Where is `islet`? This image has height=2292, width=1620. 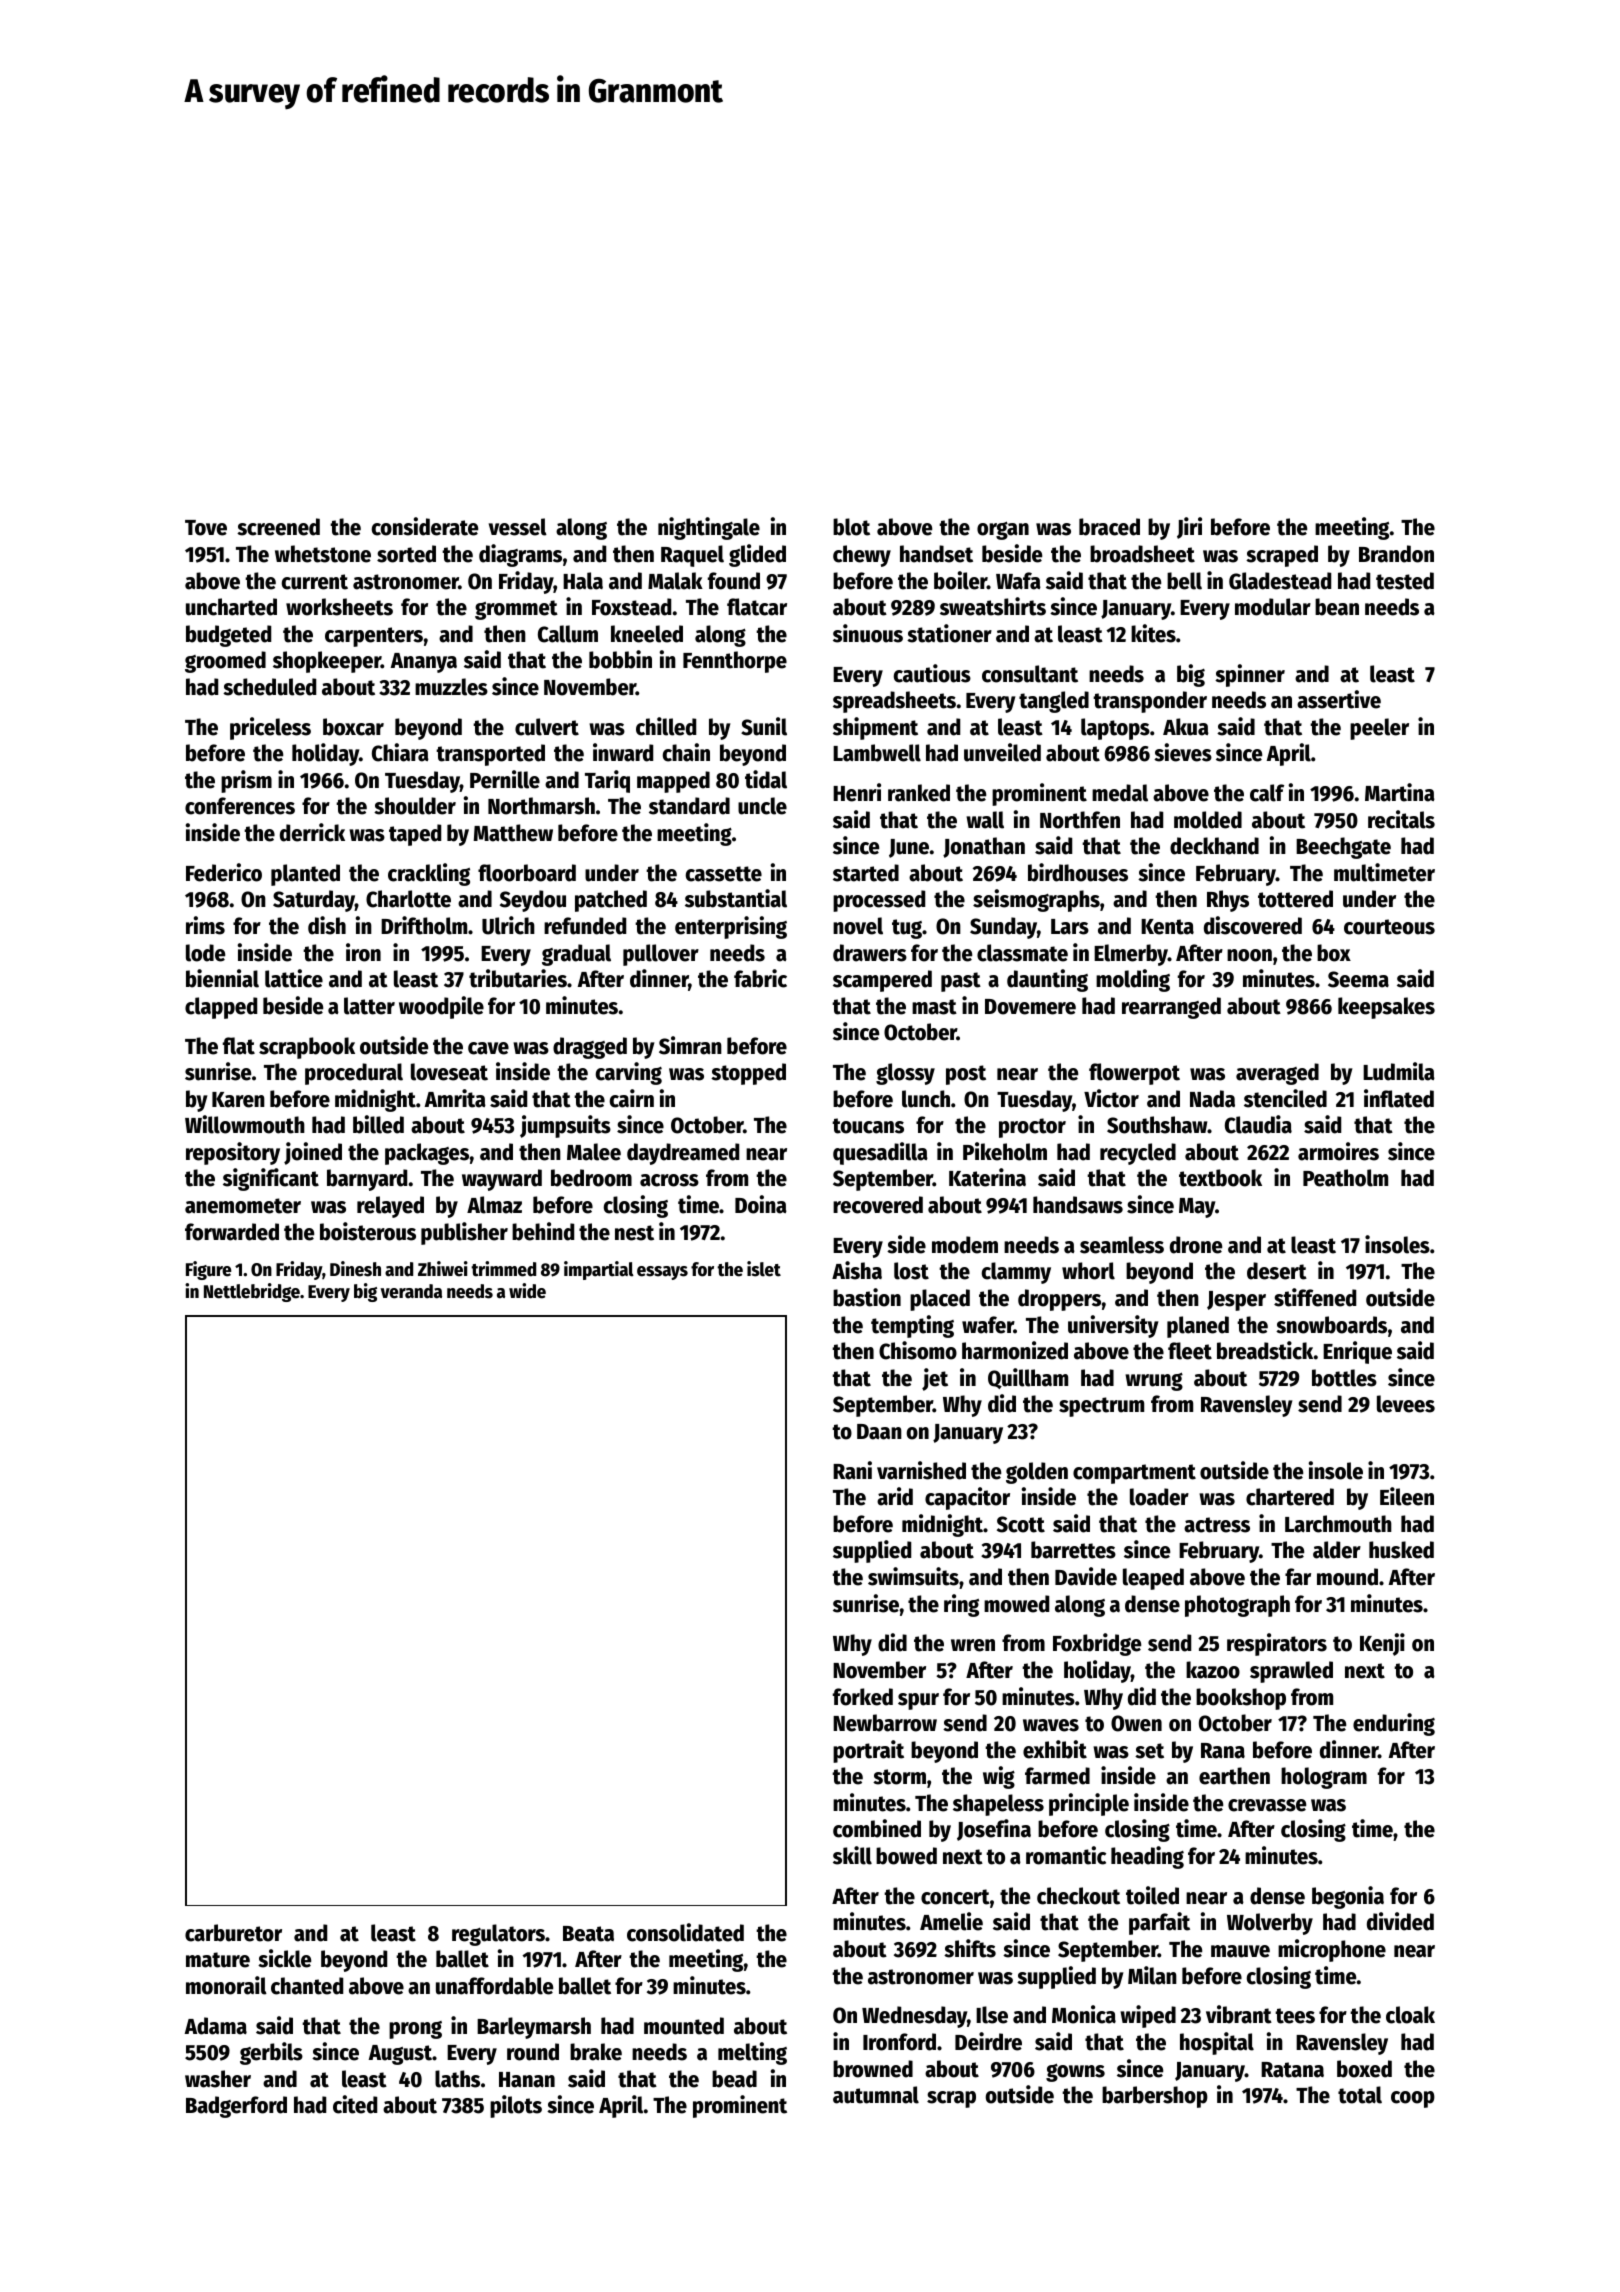 islet is located at coordinates (764, 1269).
